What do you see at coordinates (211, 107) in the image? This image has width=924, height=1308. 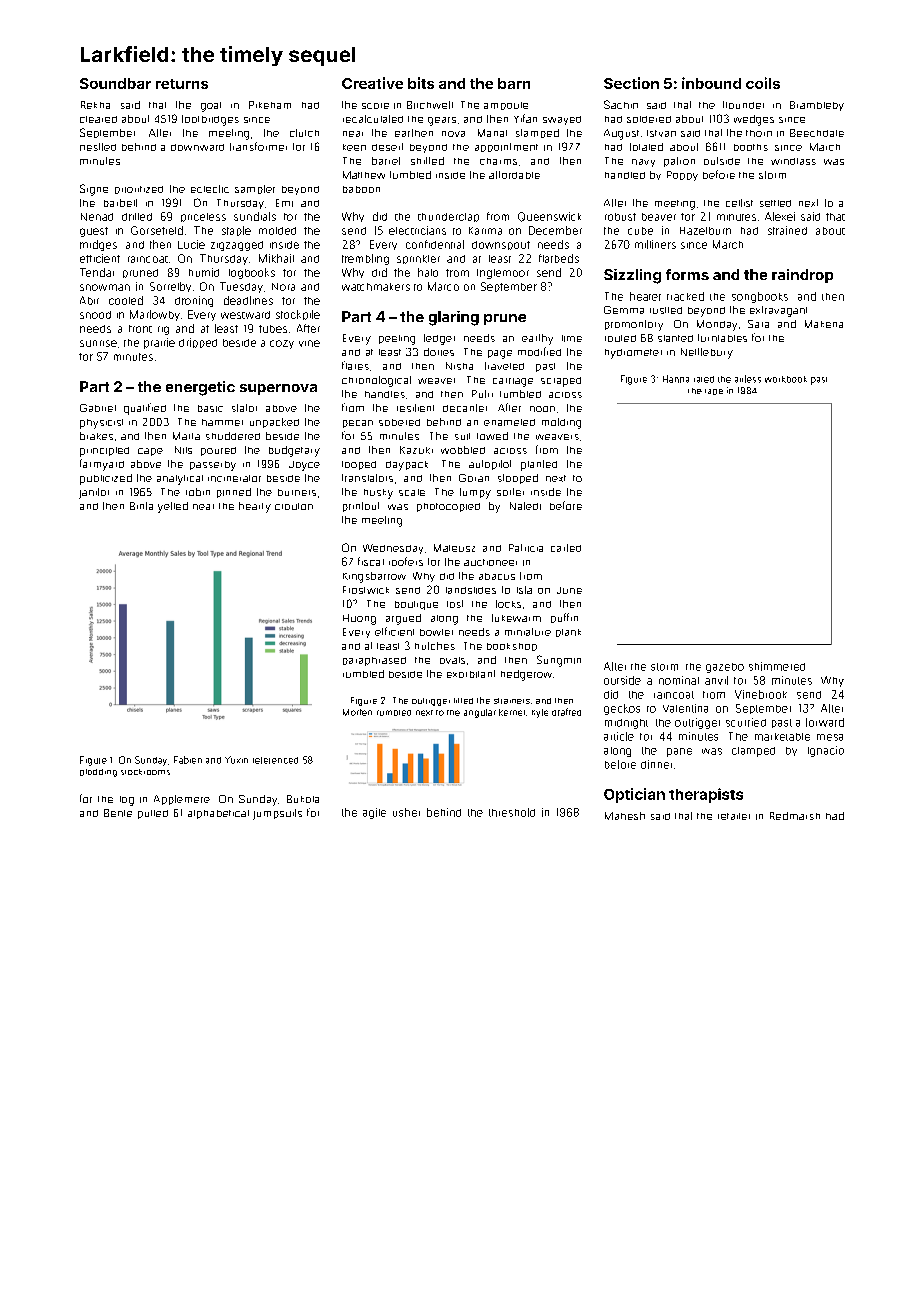 I see `goat` at bounding box center [211, 107].
